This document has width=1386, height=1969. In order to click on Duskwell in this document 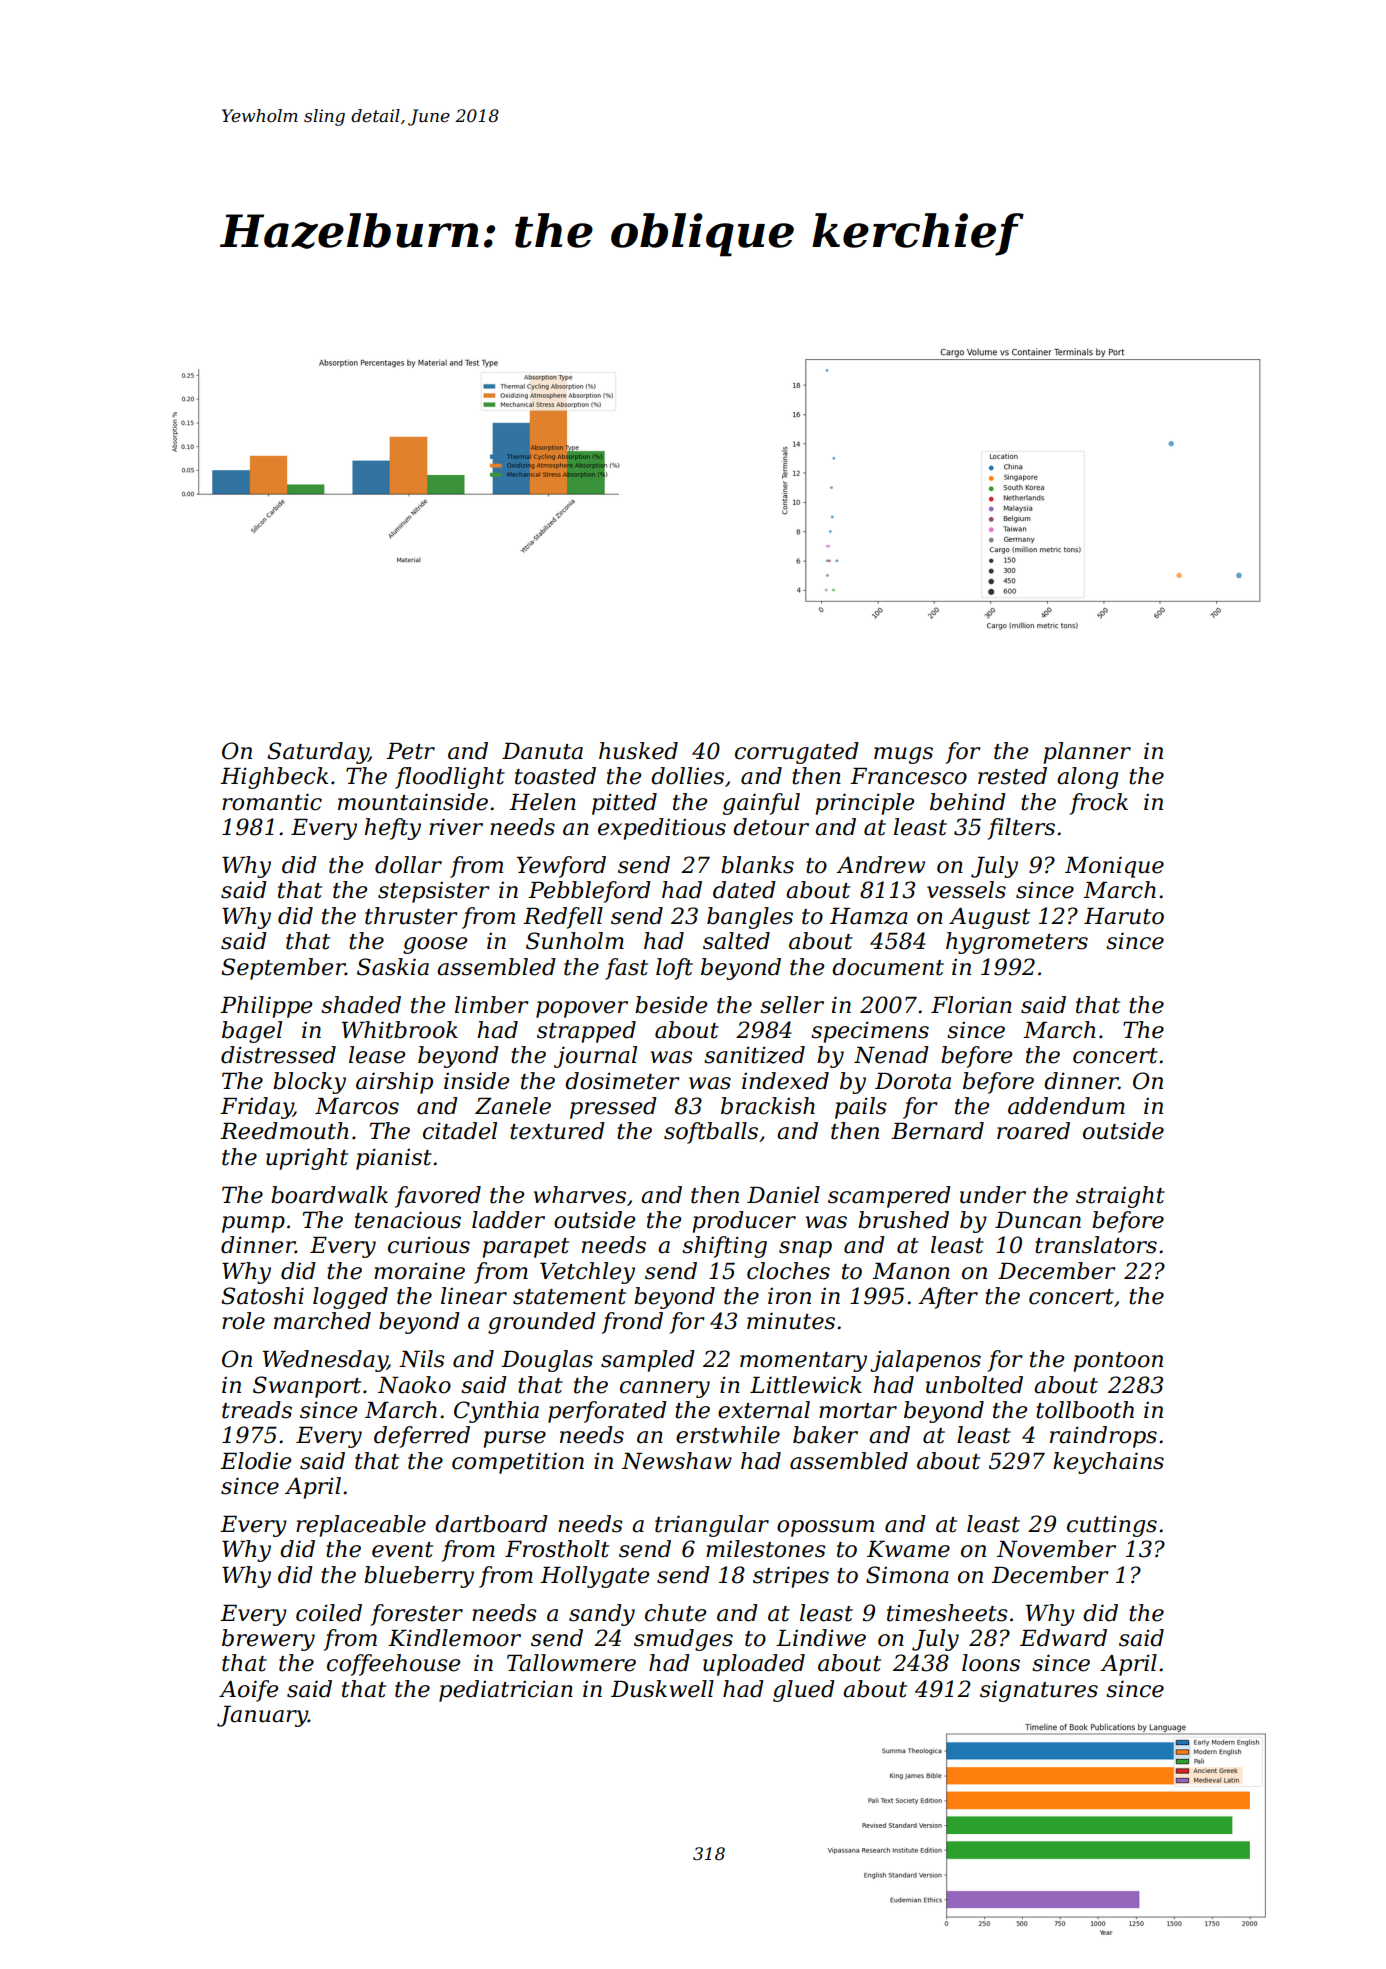, I will do `click(662, 1689)`.
